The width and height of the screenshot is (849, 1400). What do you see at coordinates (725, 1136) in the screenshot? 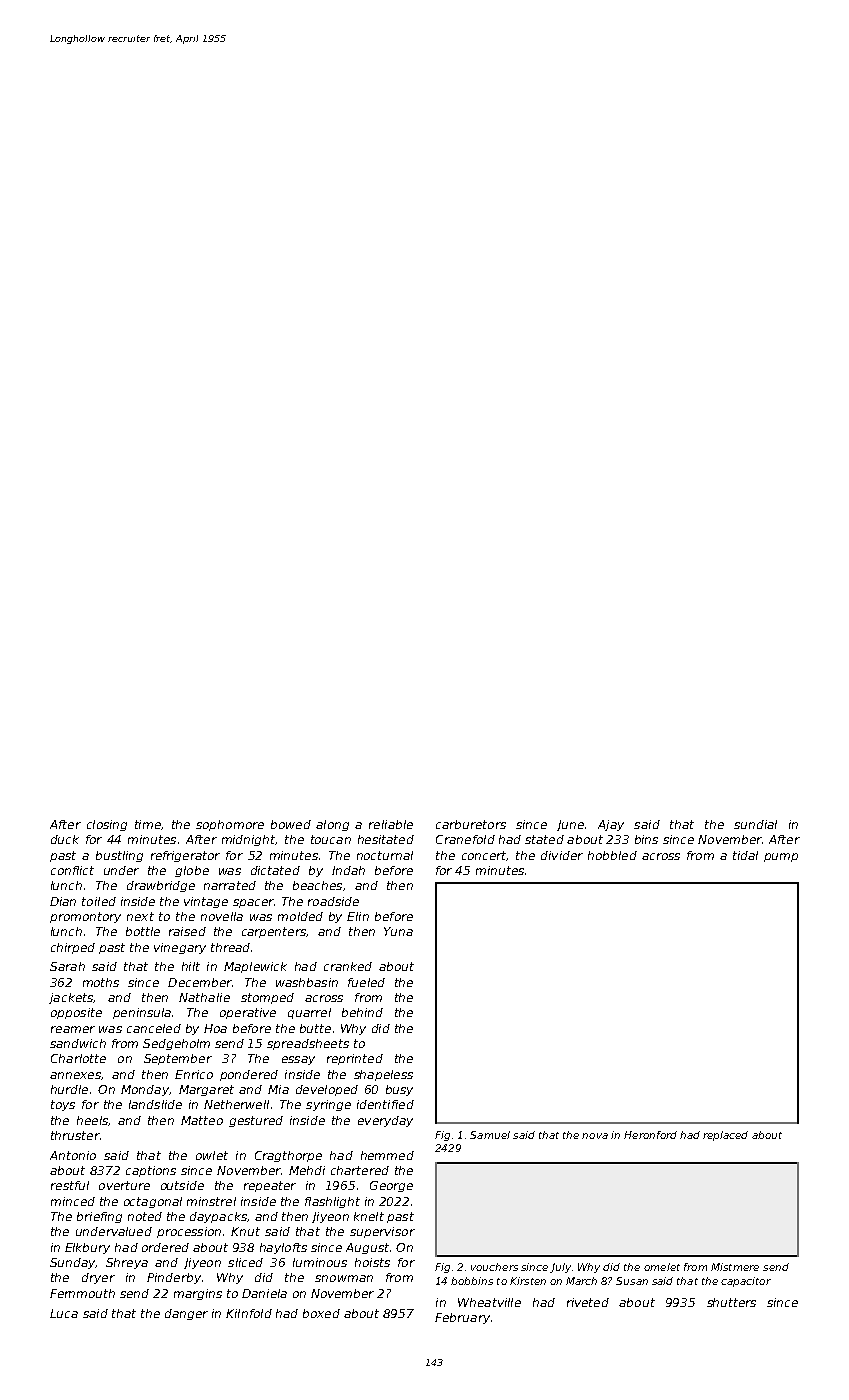
I see `replaced` at bounding box center [725, 1136].
